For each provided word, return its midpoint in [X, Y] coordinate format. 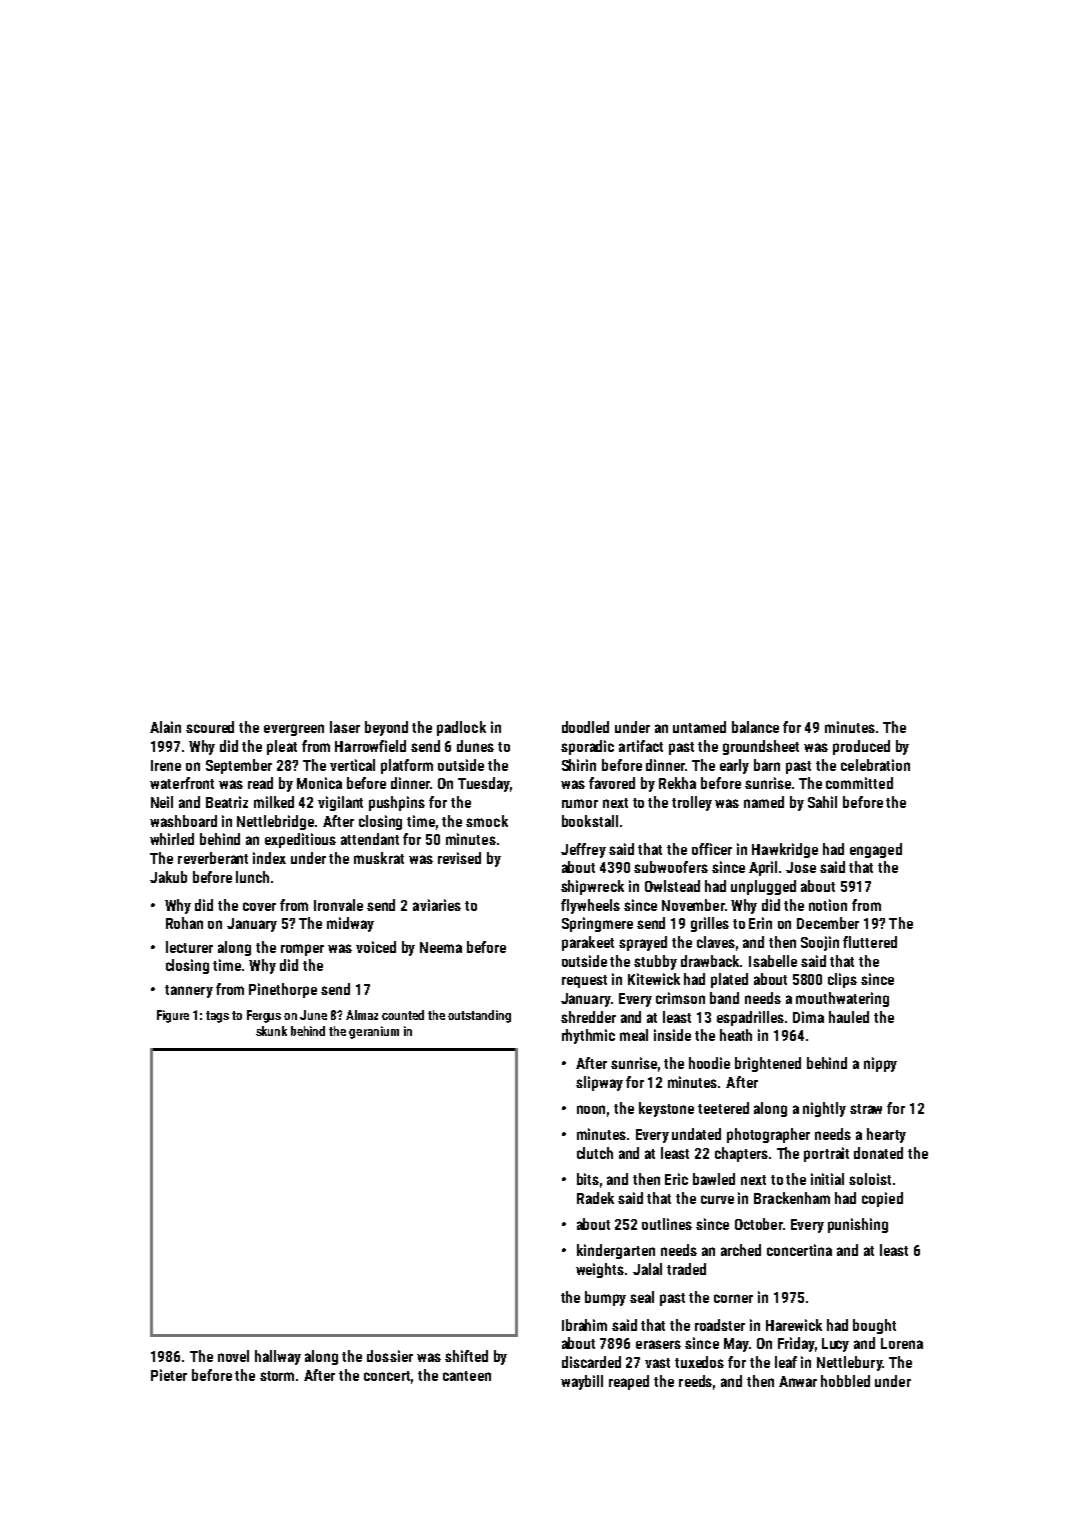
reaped [629, 1382]
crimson [680, 998]
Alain [165, 727]
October [759, 1224]
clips [842, 980]
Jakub [168, 877]
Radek [595, 1198]
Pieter [169, 1375]
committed [859, 783]
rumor [580, 803]
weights [600, 1270]
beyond [386, 728]
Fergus [264, 1016]
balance [755, 727]
